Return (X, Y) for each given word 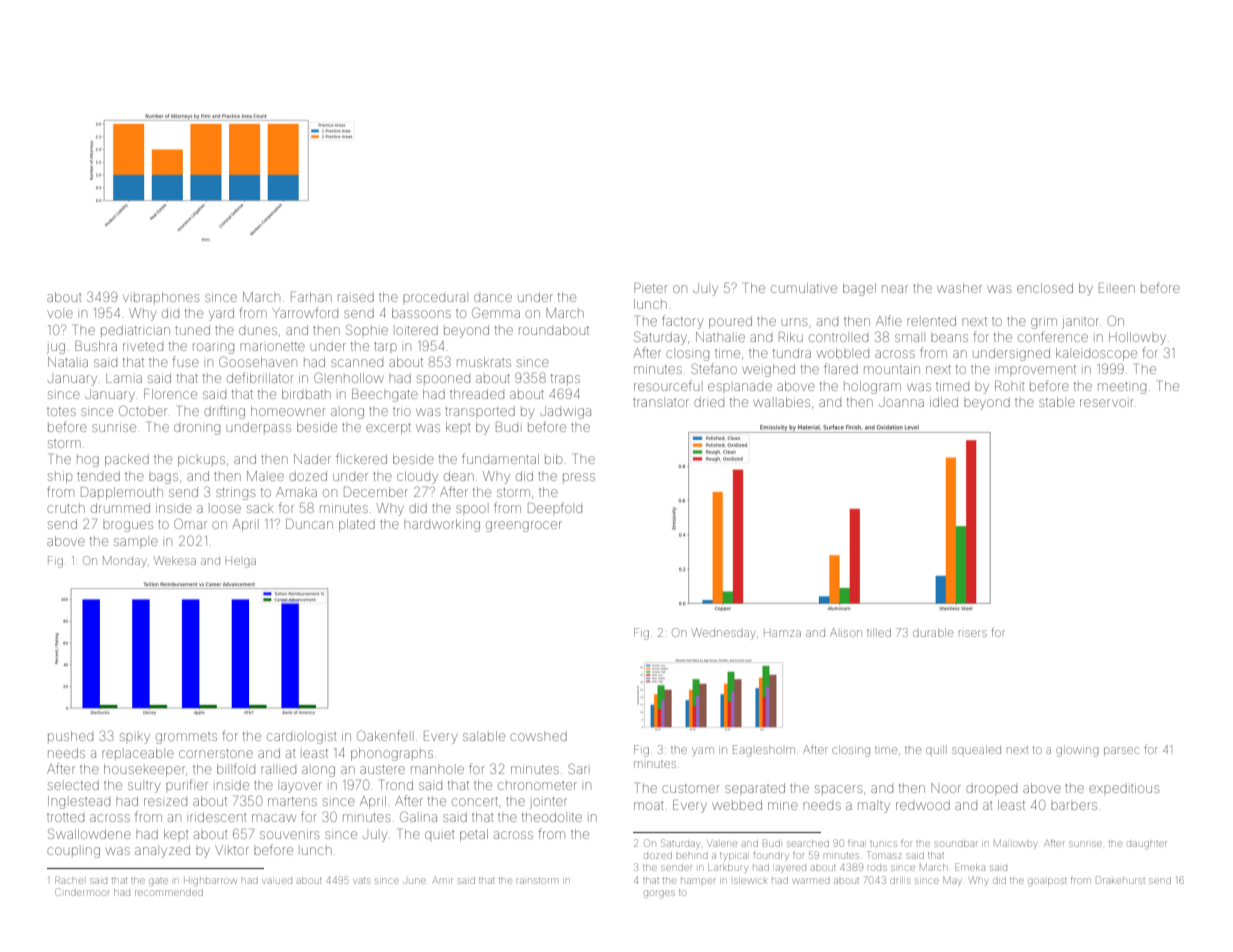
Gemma (496, 312)
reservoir (1107, 403)
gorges (659, 894)
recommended (169, 893)
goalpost (1047, 882)
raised (356, 297)
